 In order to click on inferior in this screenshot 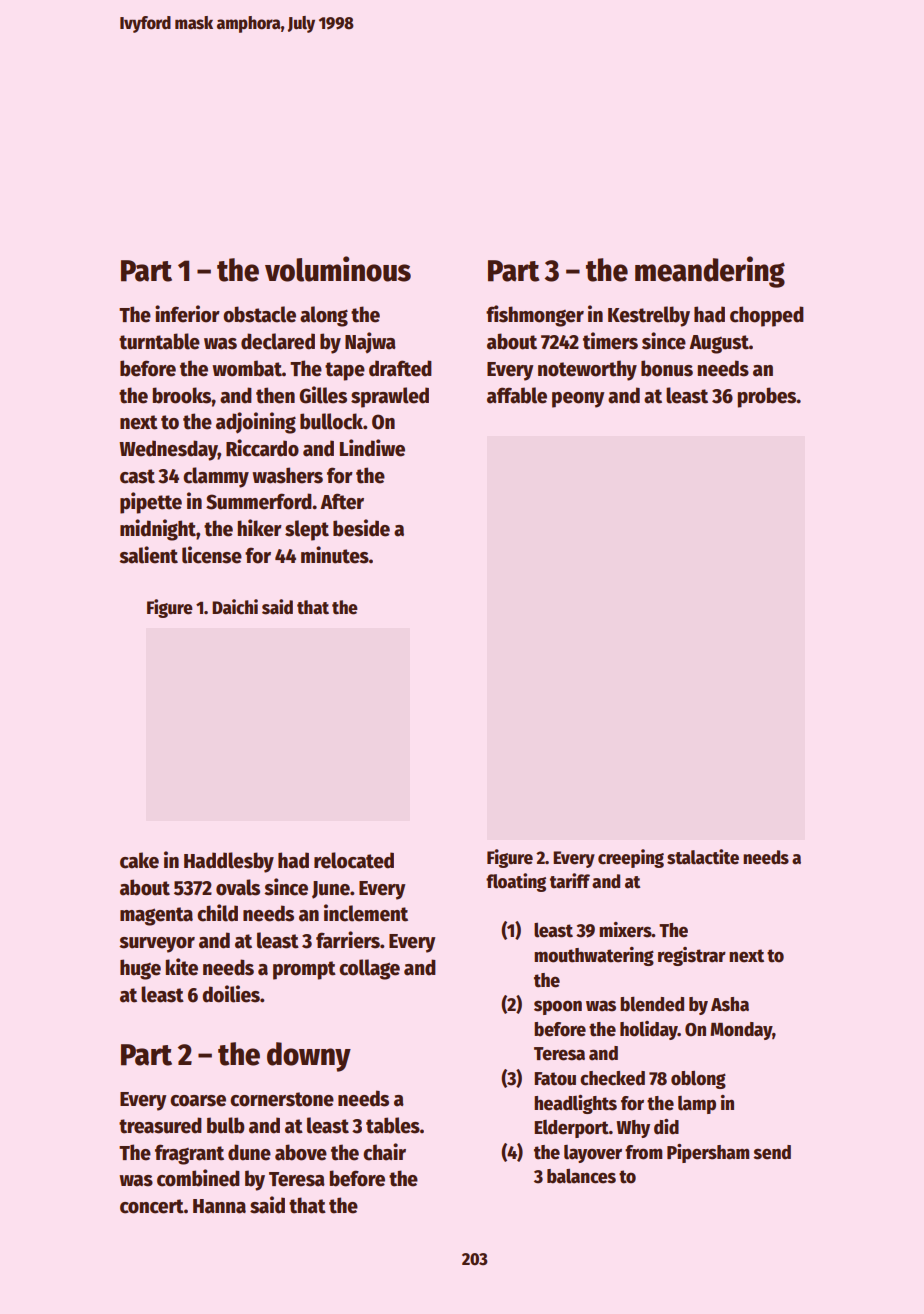, I will do `click(187, 314)`.
